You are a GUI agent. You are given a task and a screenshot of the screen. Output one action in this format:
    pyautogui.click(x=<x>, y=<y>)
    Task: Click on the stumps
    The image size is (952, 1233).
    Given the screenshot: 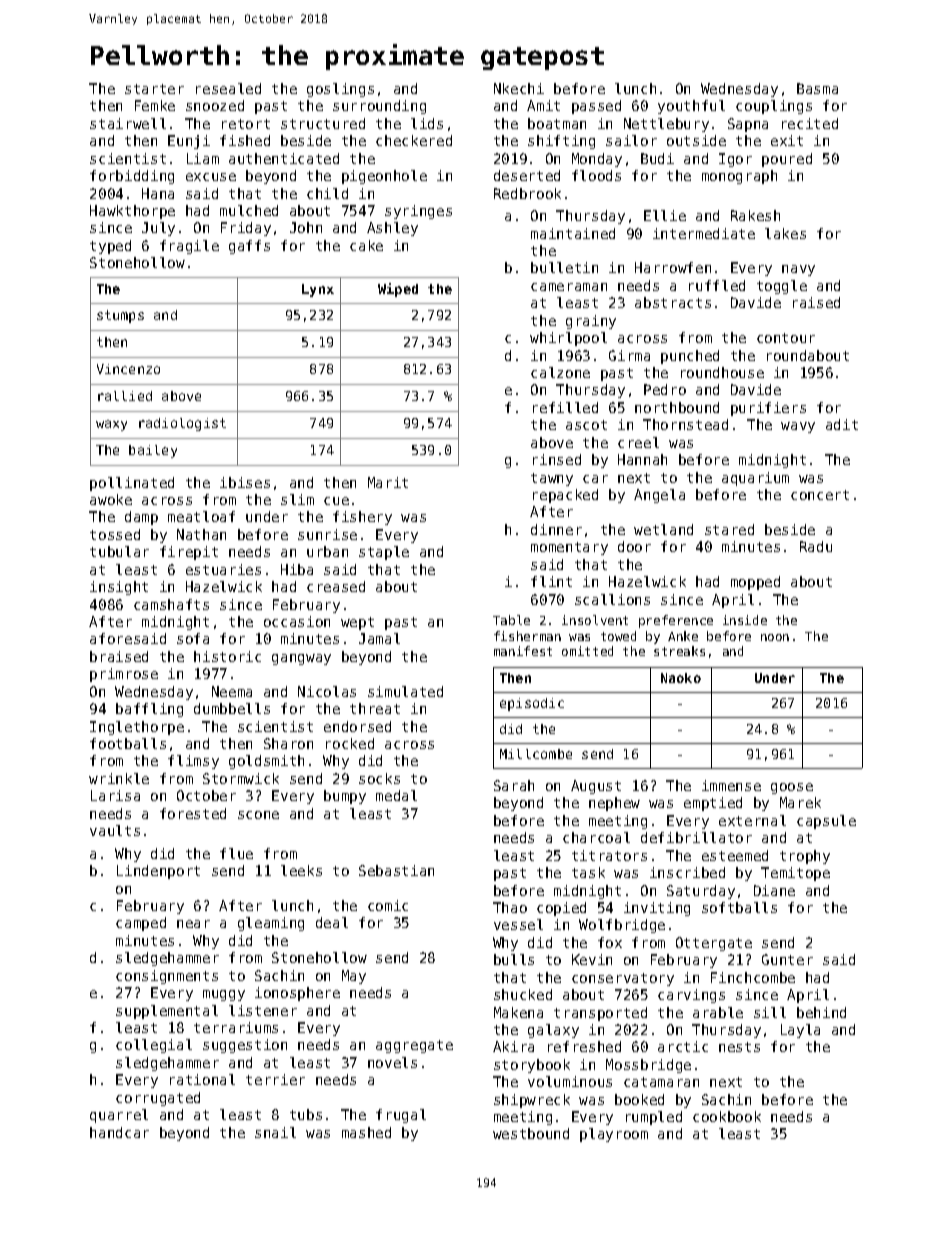 What is the action you would take?
    pyautogui.click(x=120, y=316)
